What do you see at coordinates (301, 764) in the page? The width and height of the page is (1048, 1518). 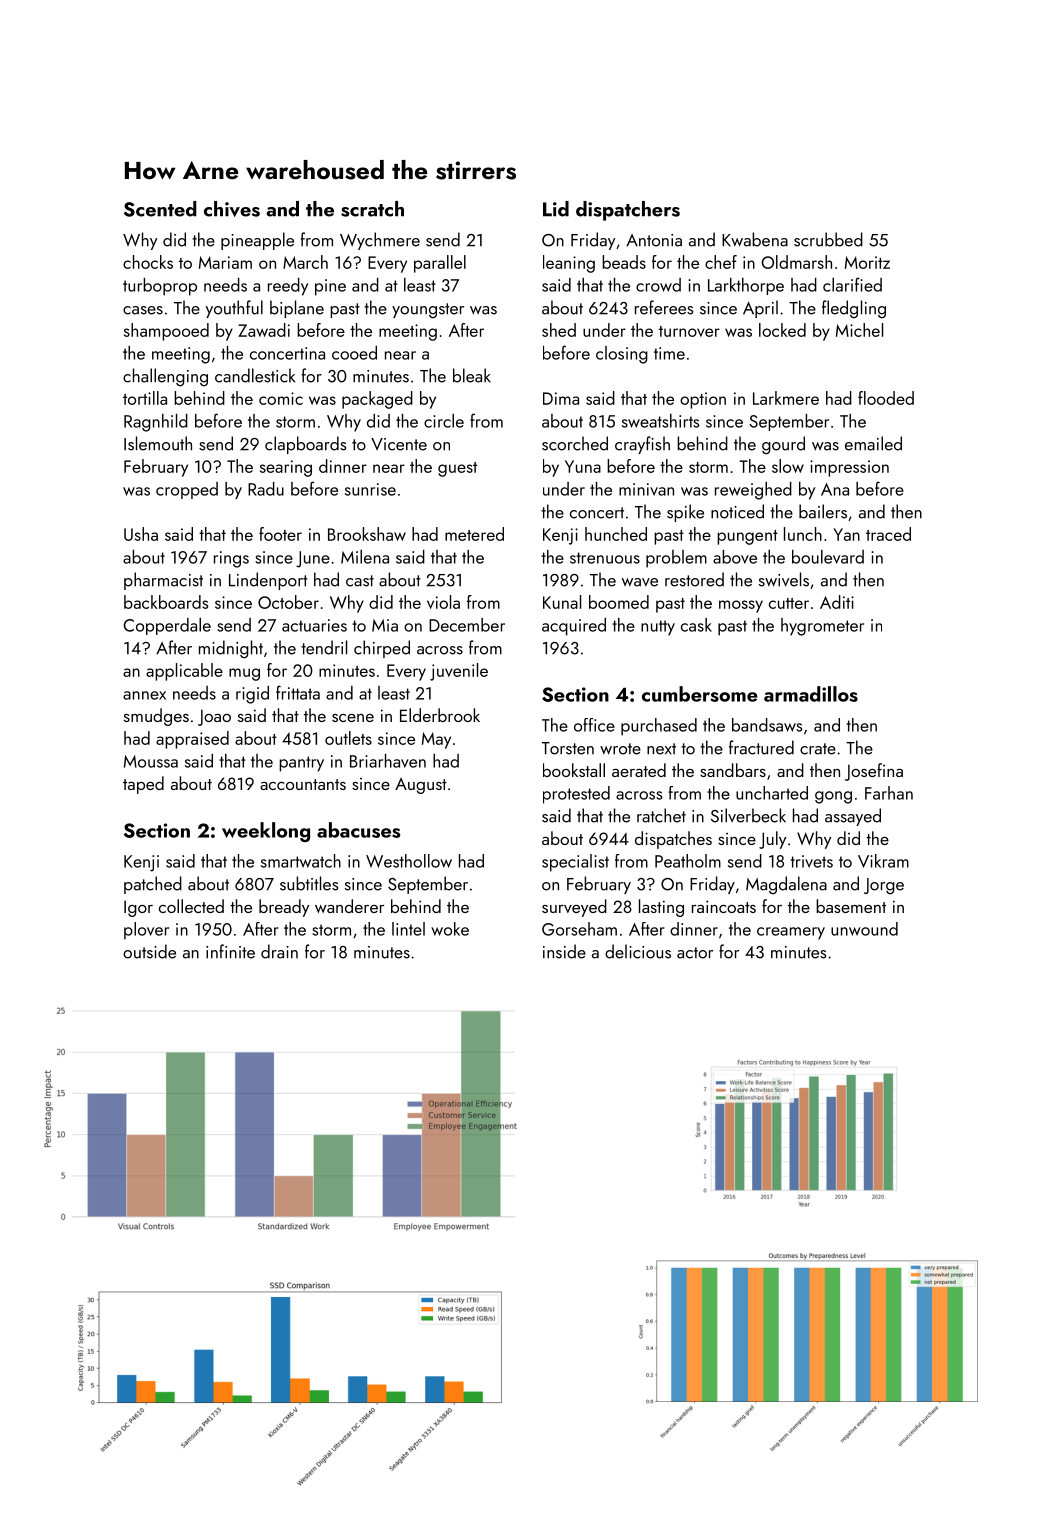 I see `pantry` at bounding box center [301, 764].
